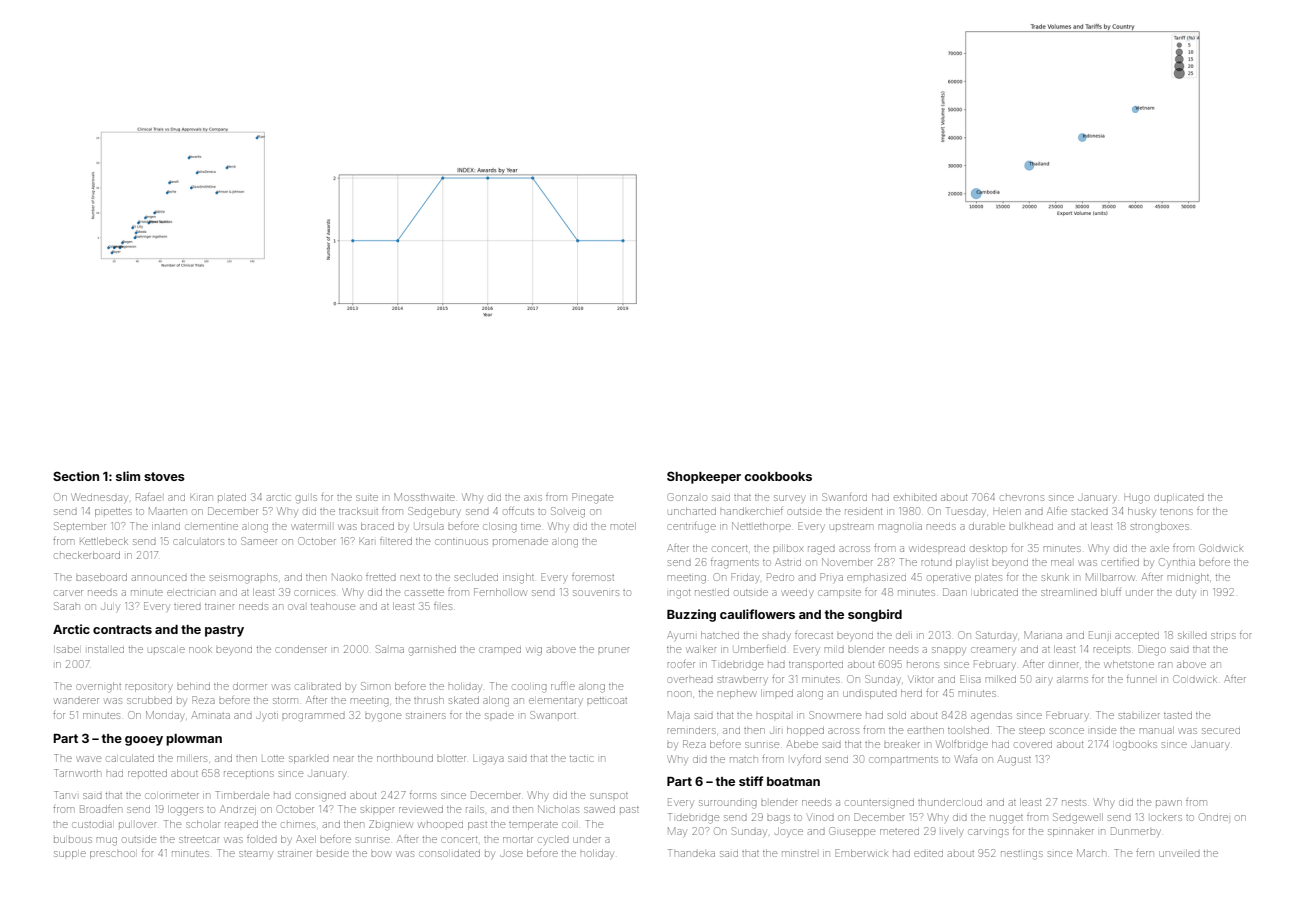  Describe the element at coordinates (101, 577) in the page. I see `baseboard` at that location.
